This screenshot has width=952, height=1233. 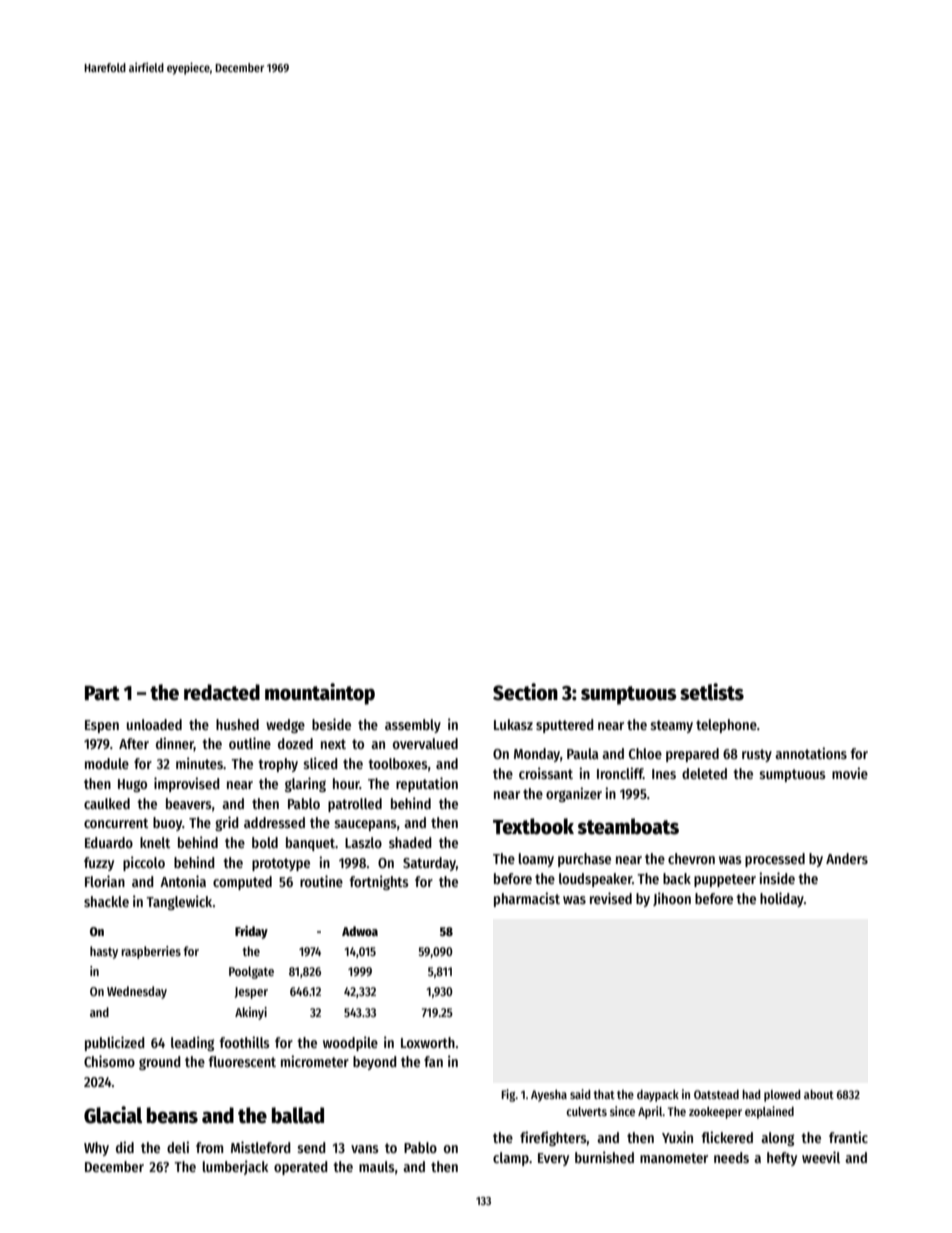 I want to click on foothills, so click(x=245, y=1042).
